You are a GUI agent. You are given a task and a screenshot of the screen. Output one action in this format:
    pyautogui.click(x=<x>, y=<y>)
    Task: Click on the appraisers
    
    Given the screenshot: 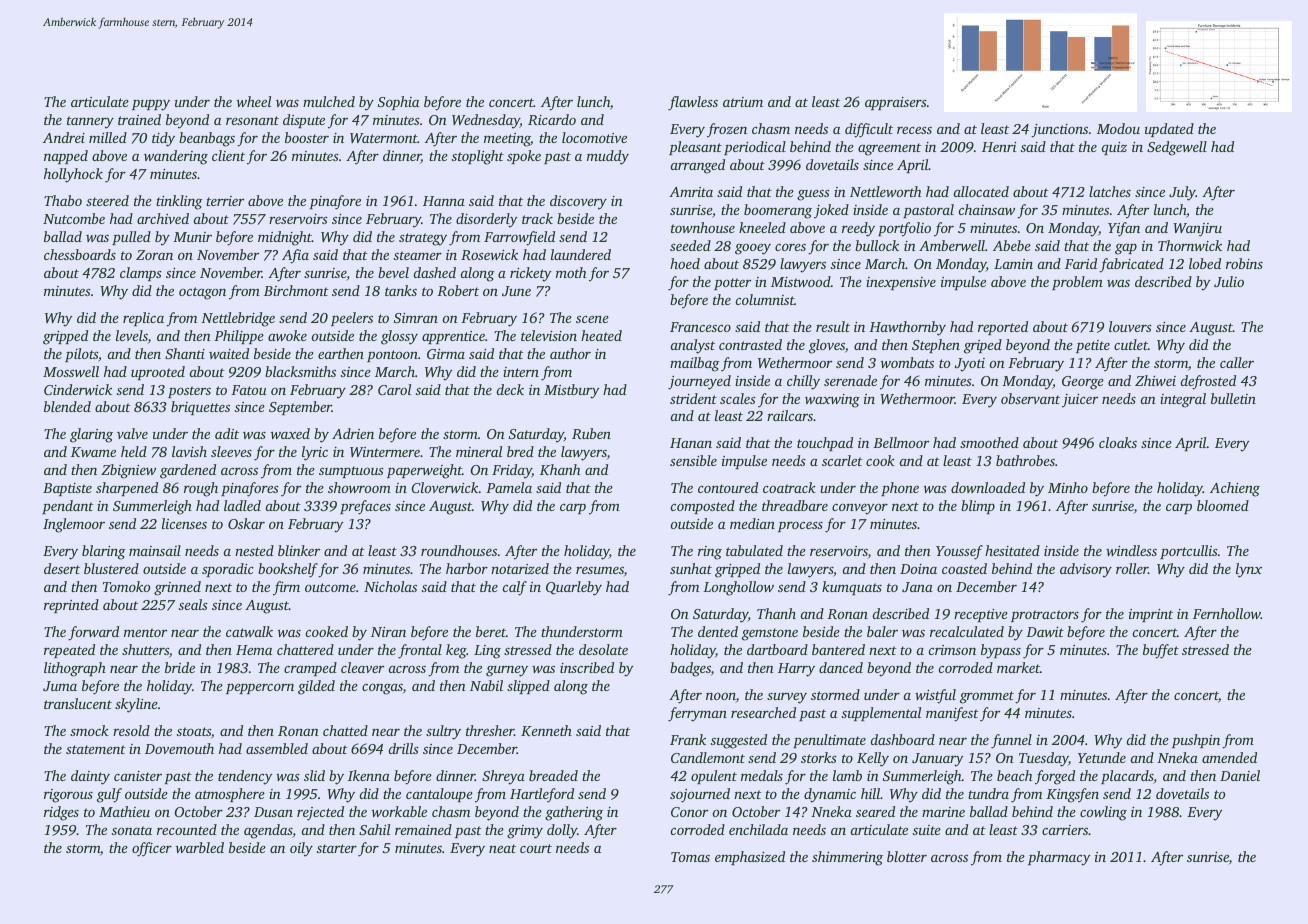 What is the action you would take?
    pyautogui.click(x=896, y=103)
